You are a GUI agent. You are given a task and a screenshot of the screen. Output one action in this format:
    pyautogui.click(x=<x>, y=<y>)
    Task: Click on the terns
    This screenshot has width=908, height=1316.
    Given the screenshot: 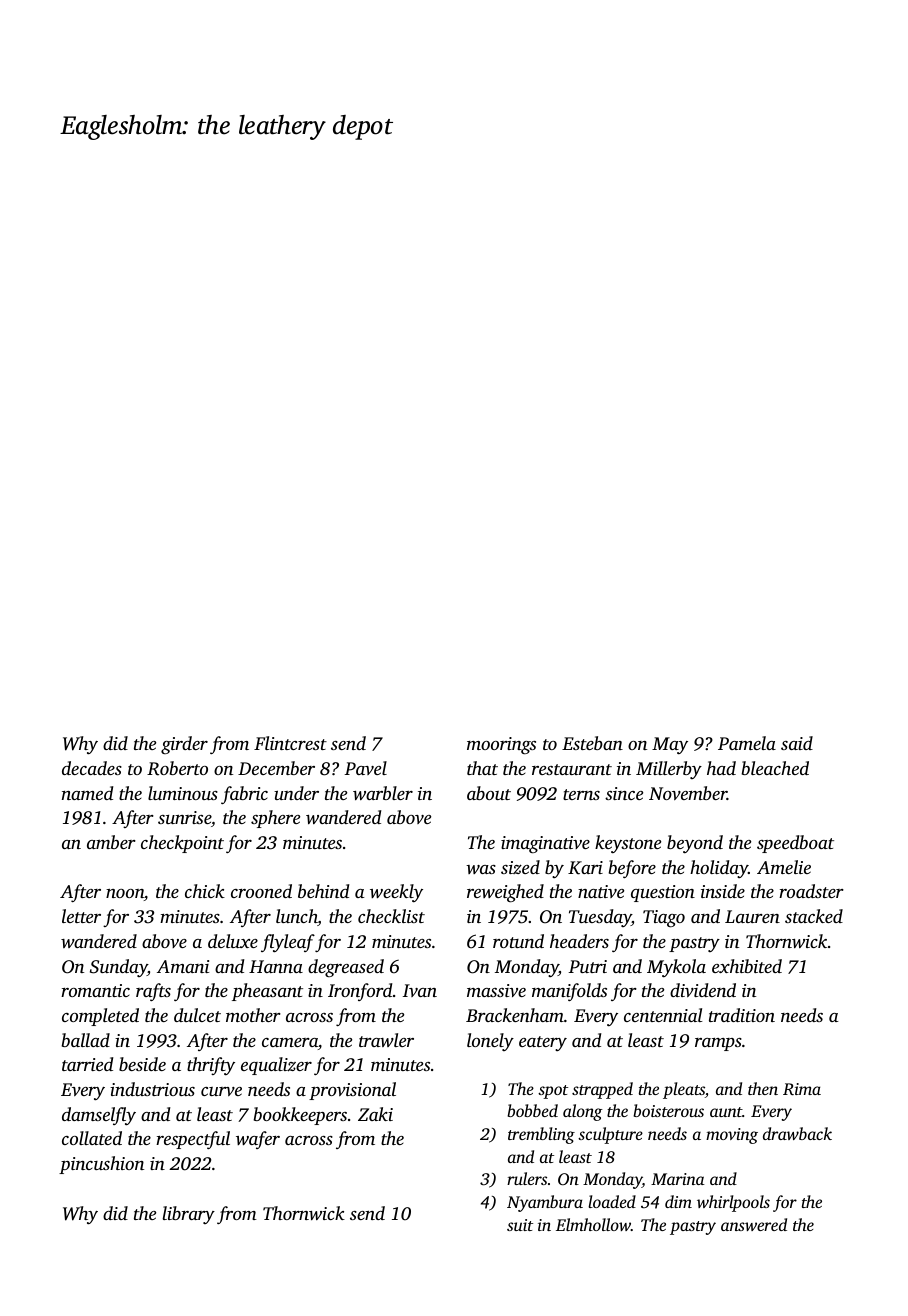 What is the action you would take?
    pyautogui.click(x=581, y=794)
